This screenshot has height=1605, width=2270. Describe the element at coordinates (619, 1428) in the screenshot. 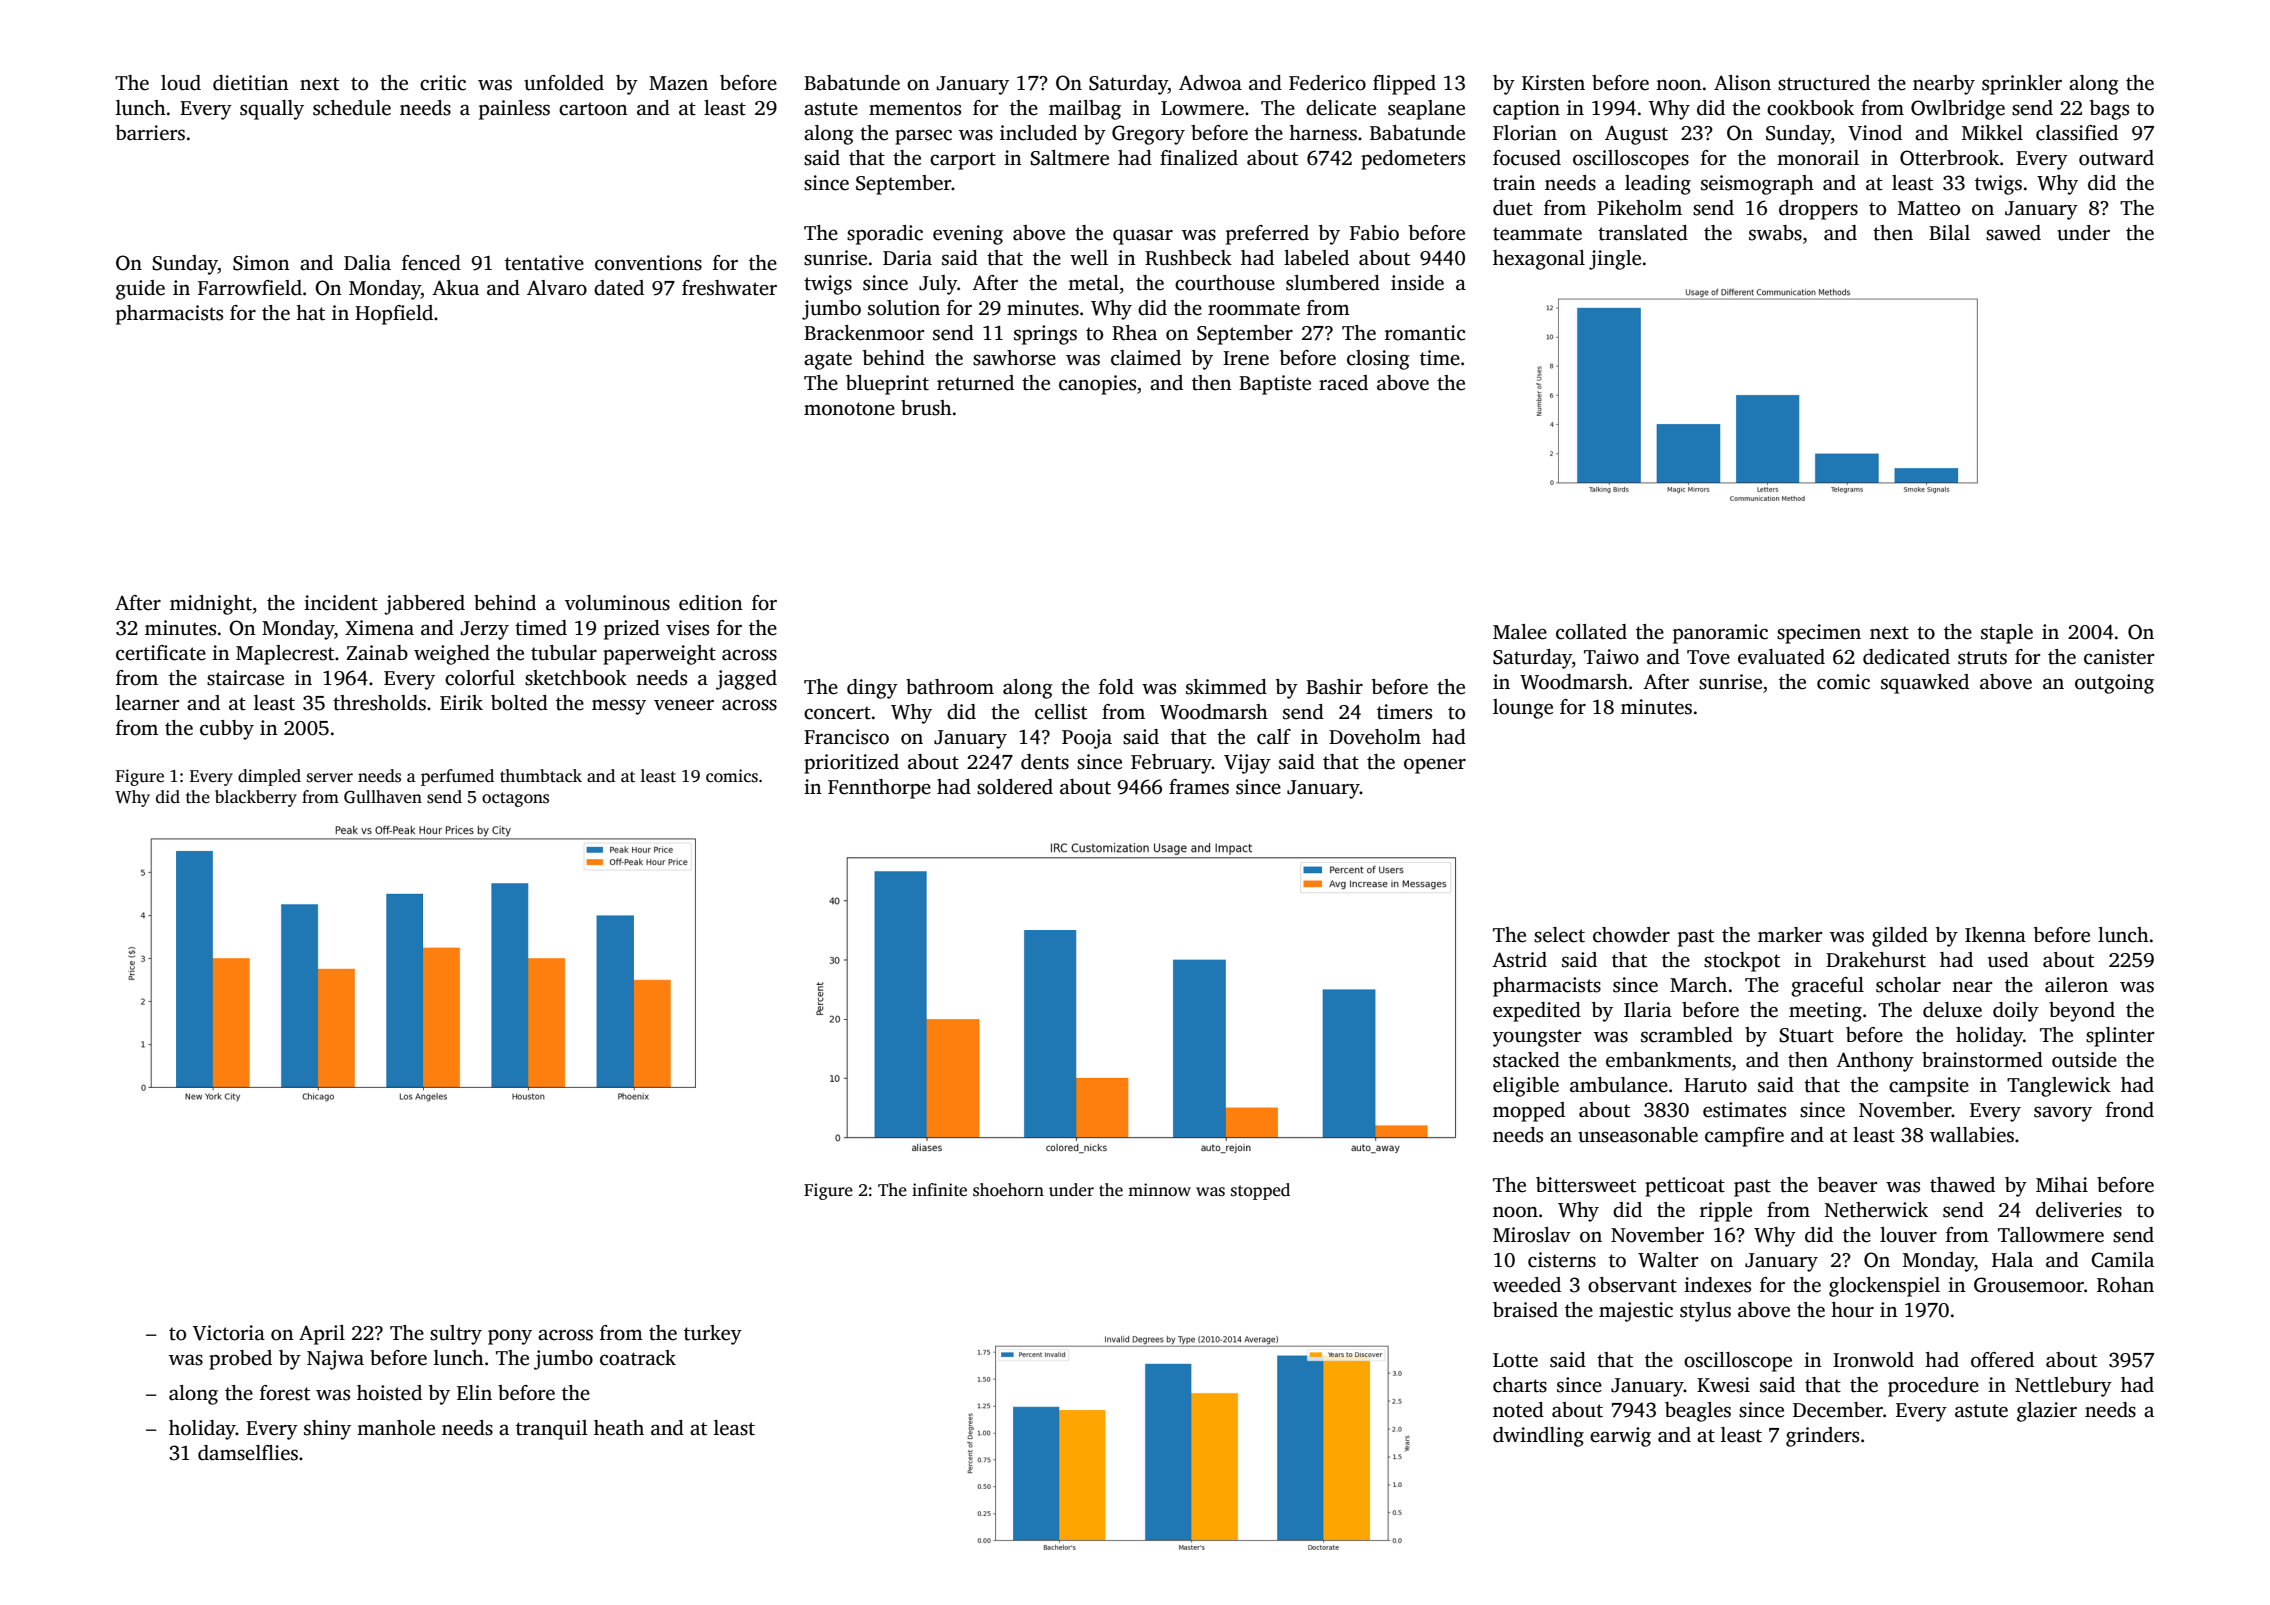

I see `heath` at that location.
